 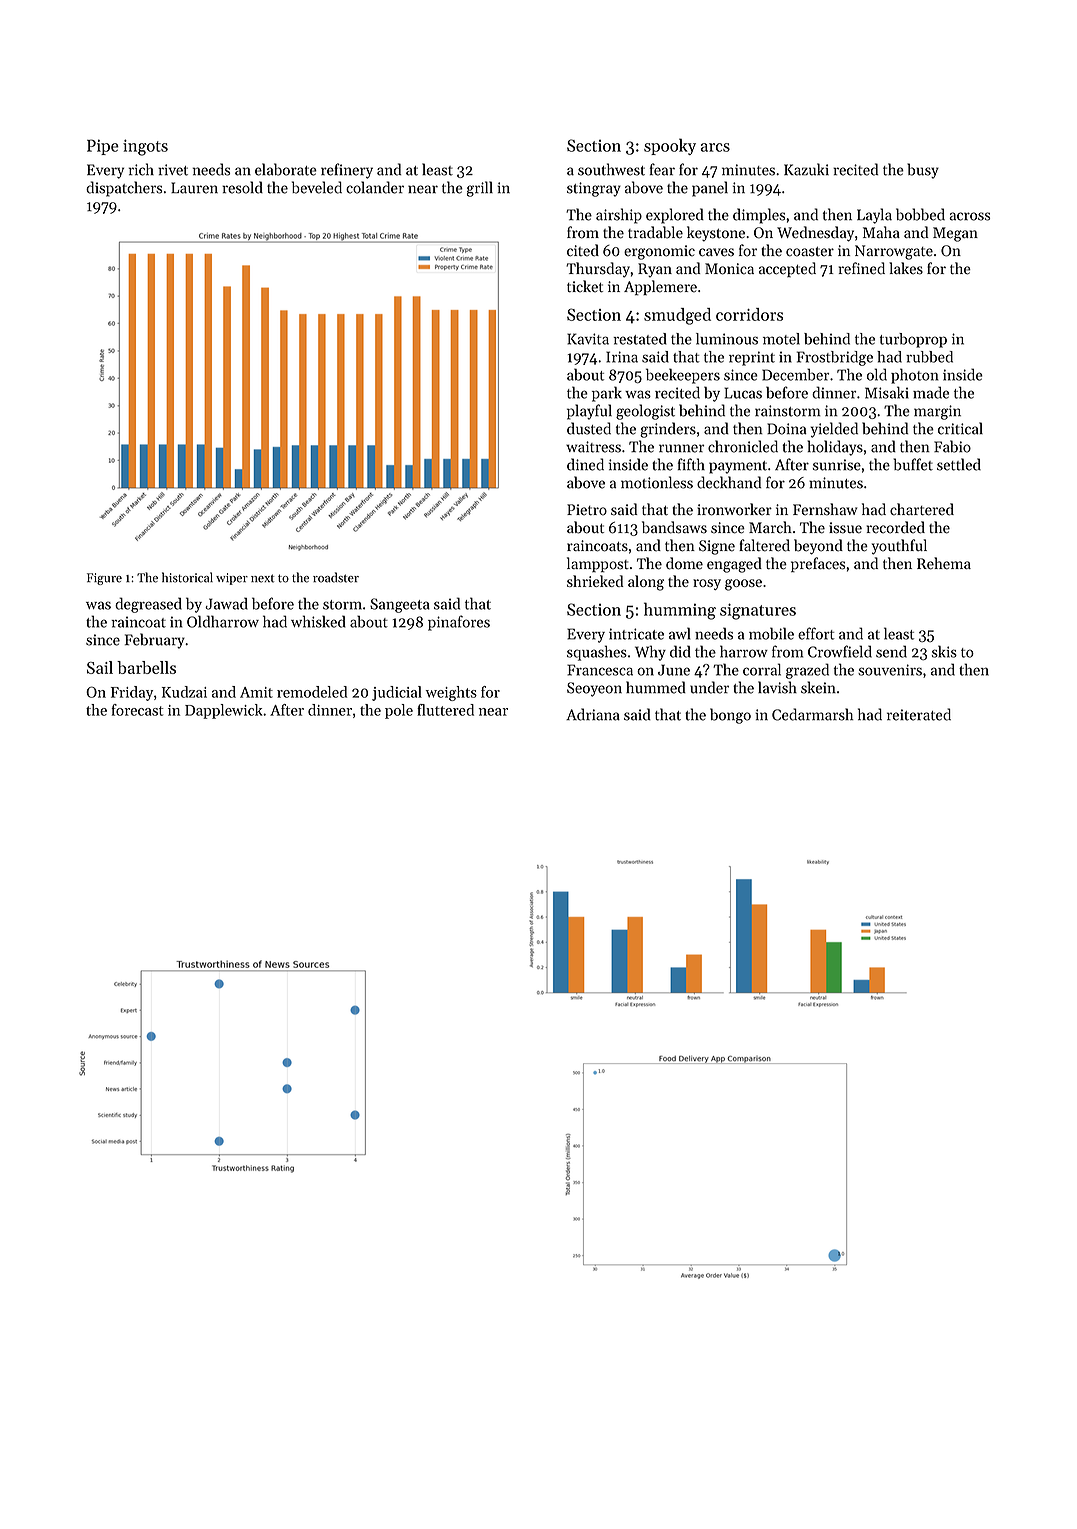 I want to click on Irina, so click(x=622, y=357).
